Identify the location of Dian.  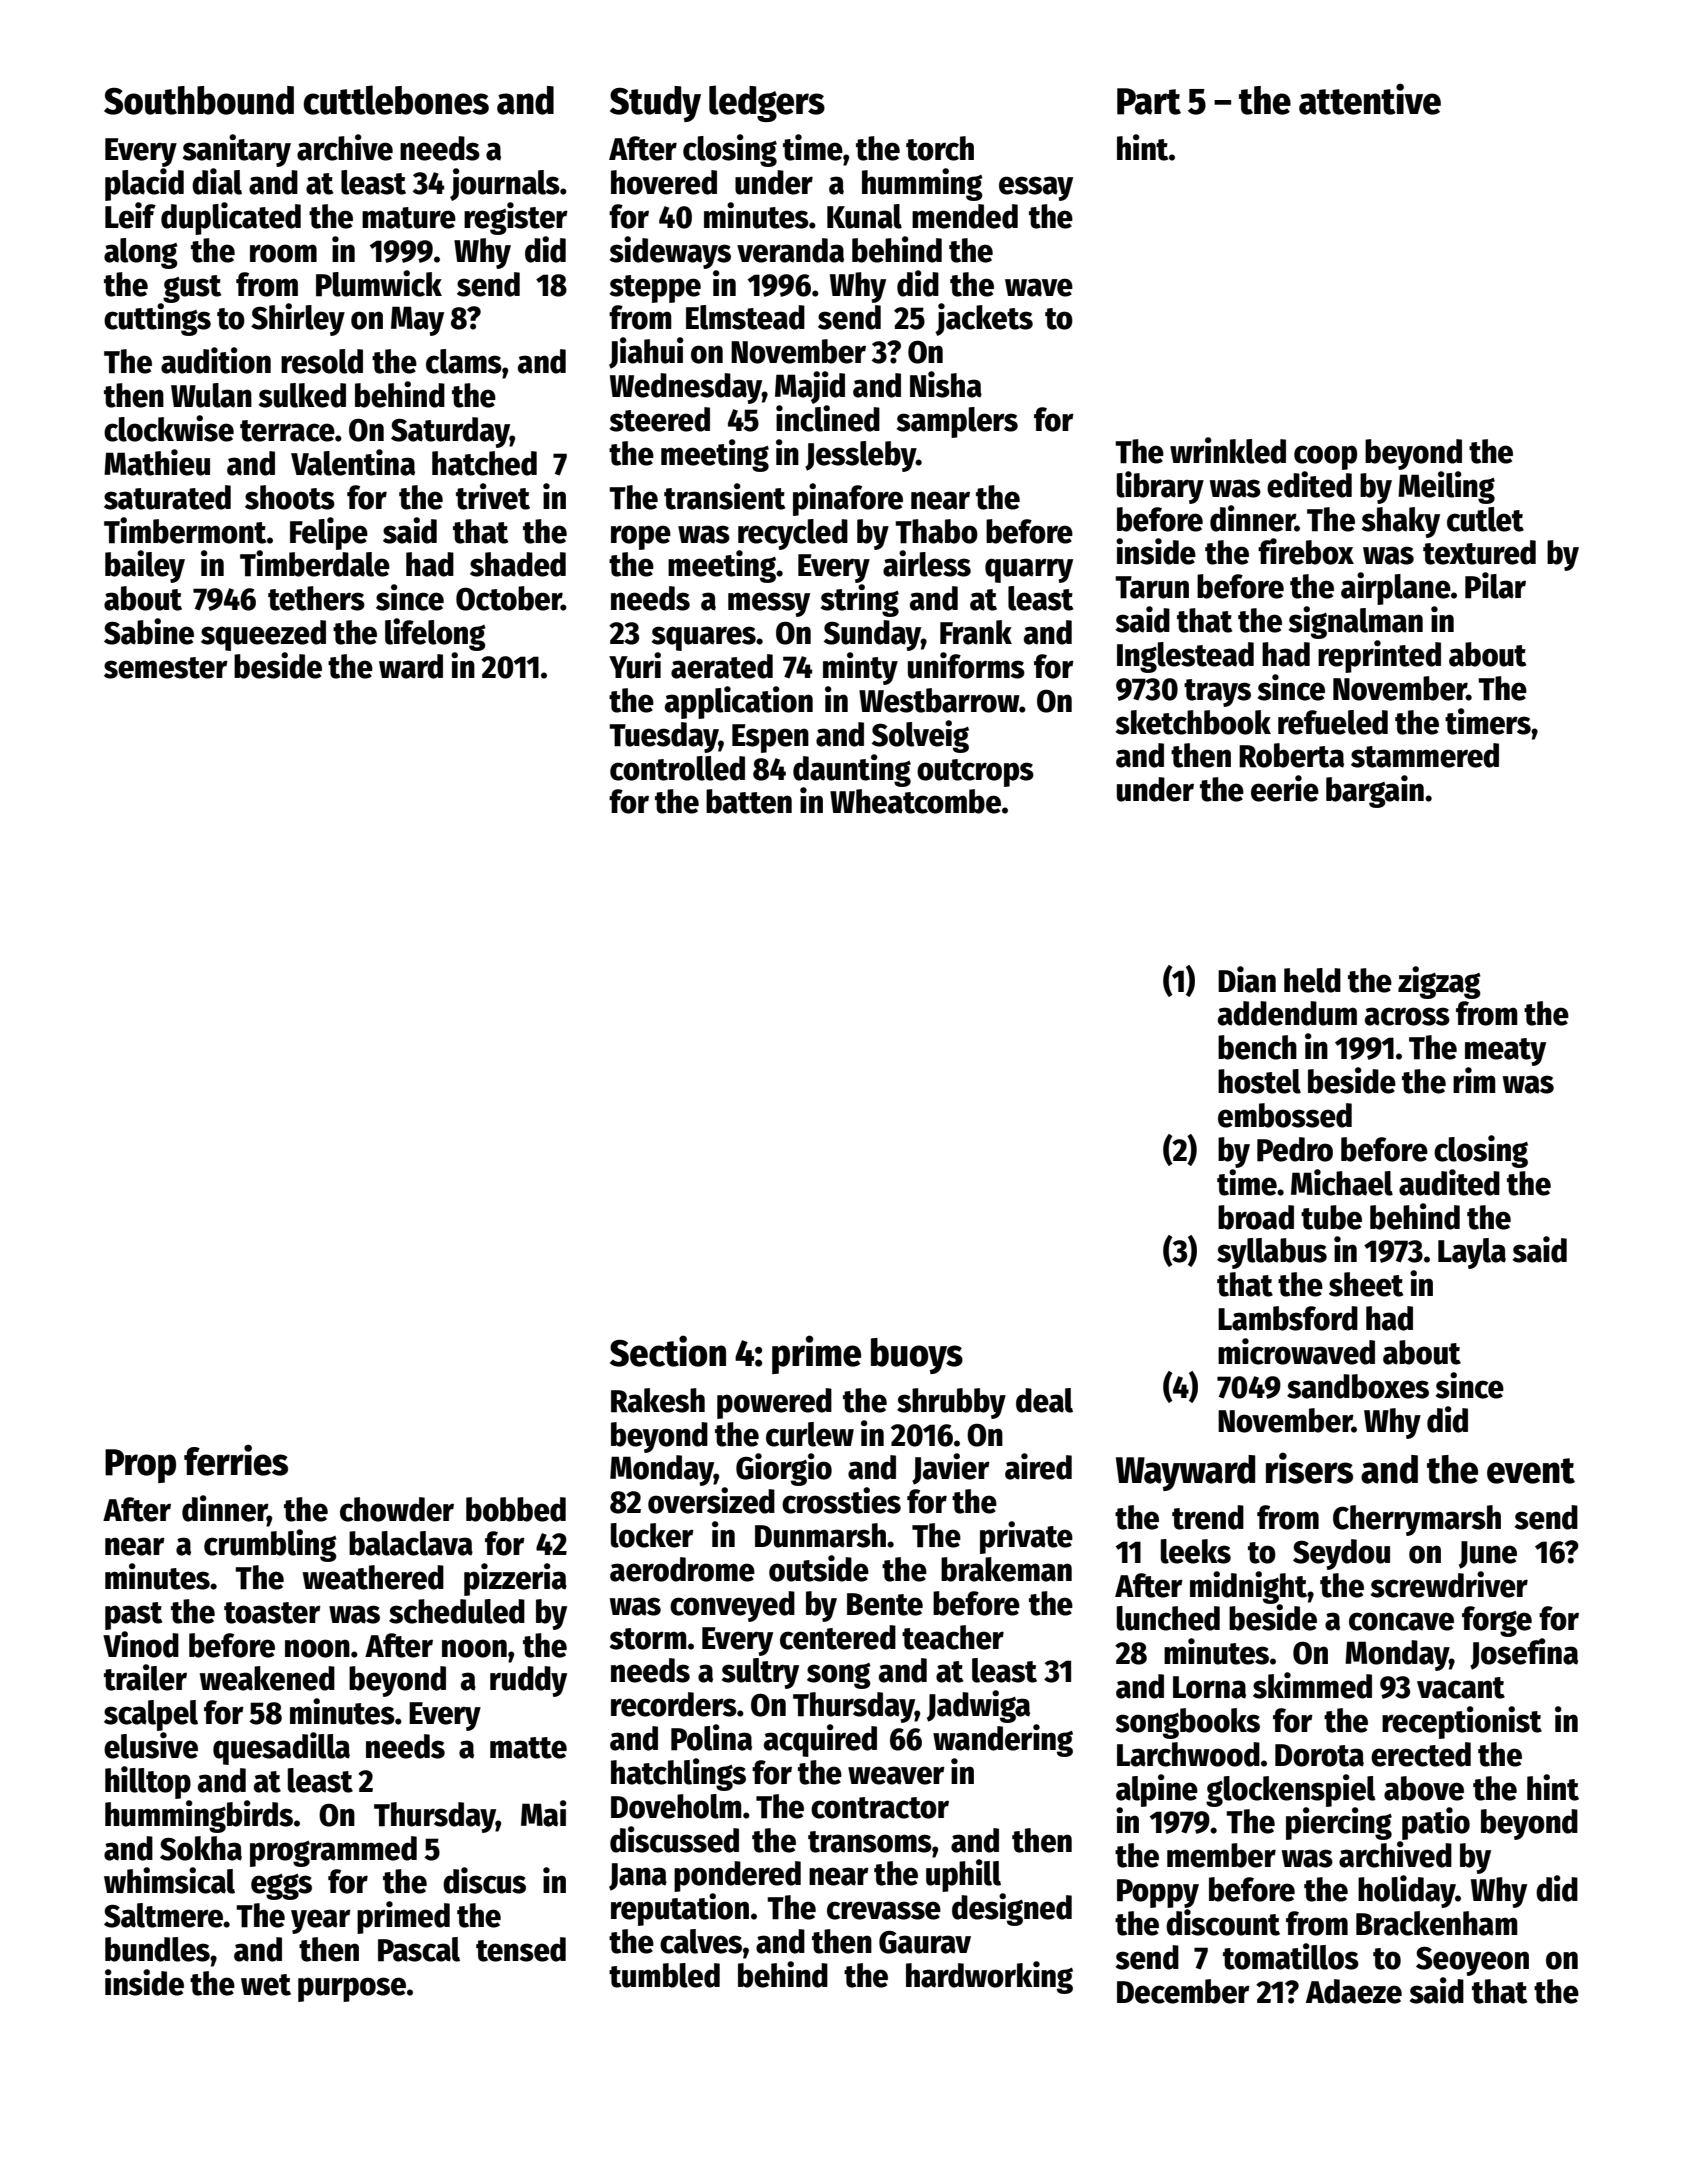
(1247, 979).
